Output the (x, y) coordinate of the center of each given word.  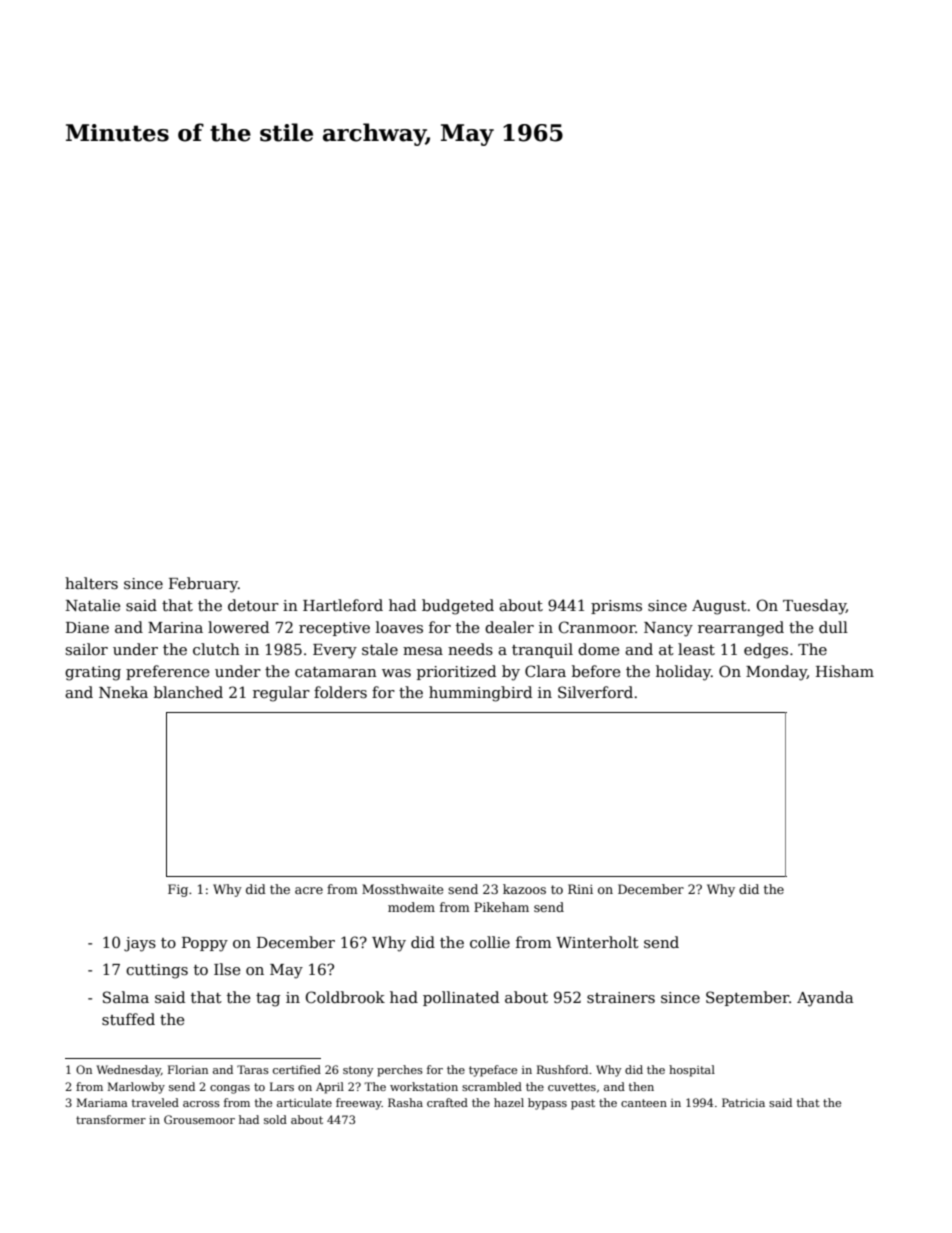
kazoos (524, 889)
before (596, 671)
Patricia (743, 1102)
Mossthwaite (402, 889)
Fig (178, 890)
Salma (126, 997)
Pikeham (501, 907)
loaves (399, 627)
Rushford (562, 1069)
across (201, 1104)
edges (766, 651)
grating (93, 673)
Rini (580, 889)
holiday (683, 673)
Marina (175, 627)
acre (309, 890)
